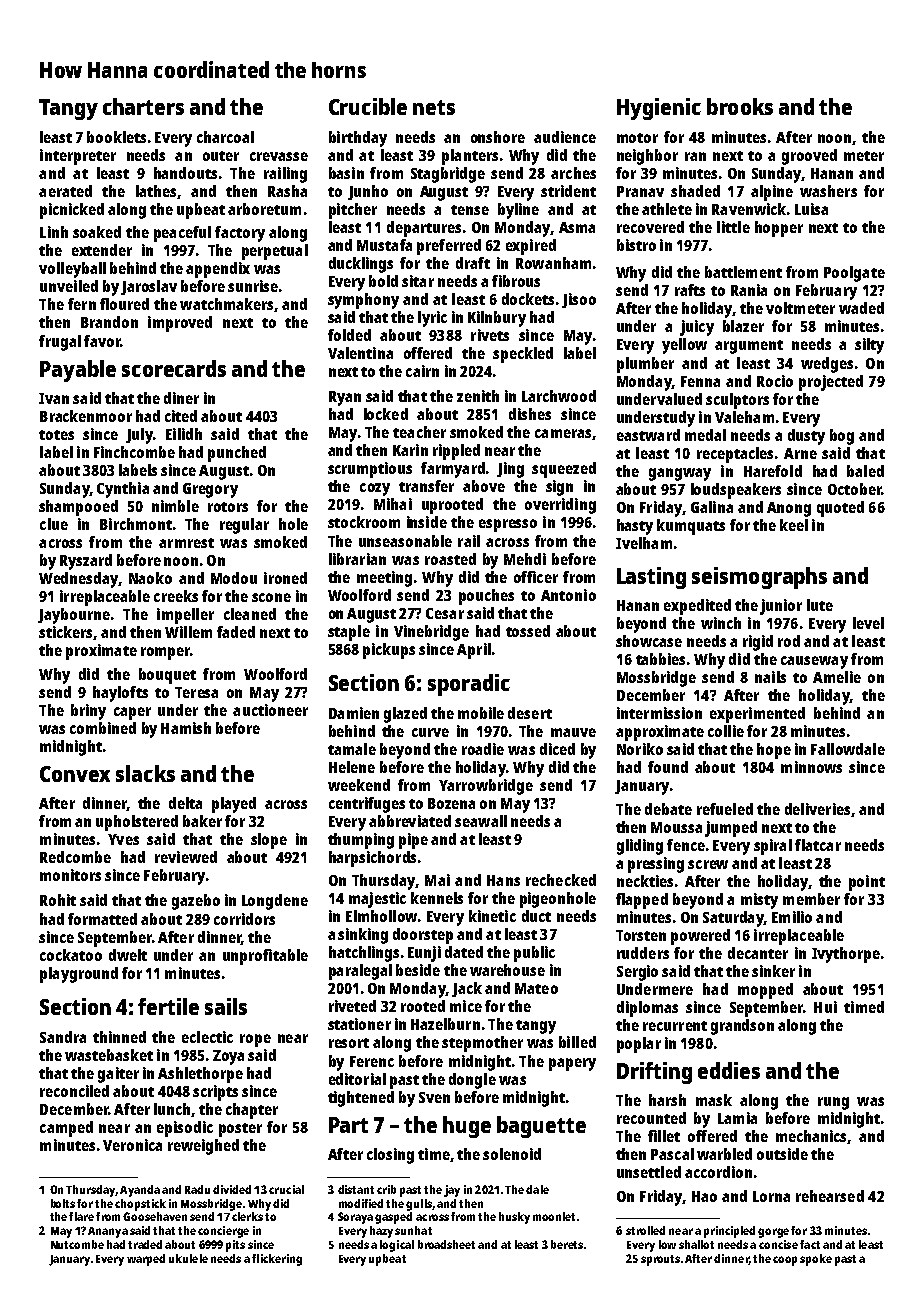 This screenshot has width=924, height=1308. What do you see at coordinates (78, 157) in the screenshot?
I see `interpreter` at bounding box center [78, 157].
